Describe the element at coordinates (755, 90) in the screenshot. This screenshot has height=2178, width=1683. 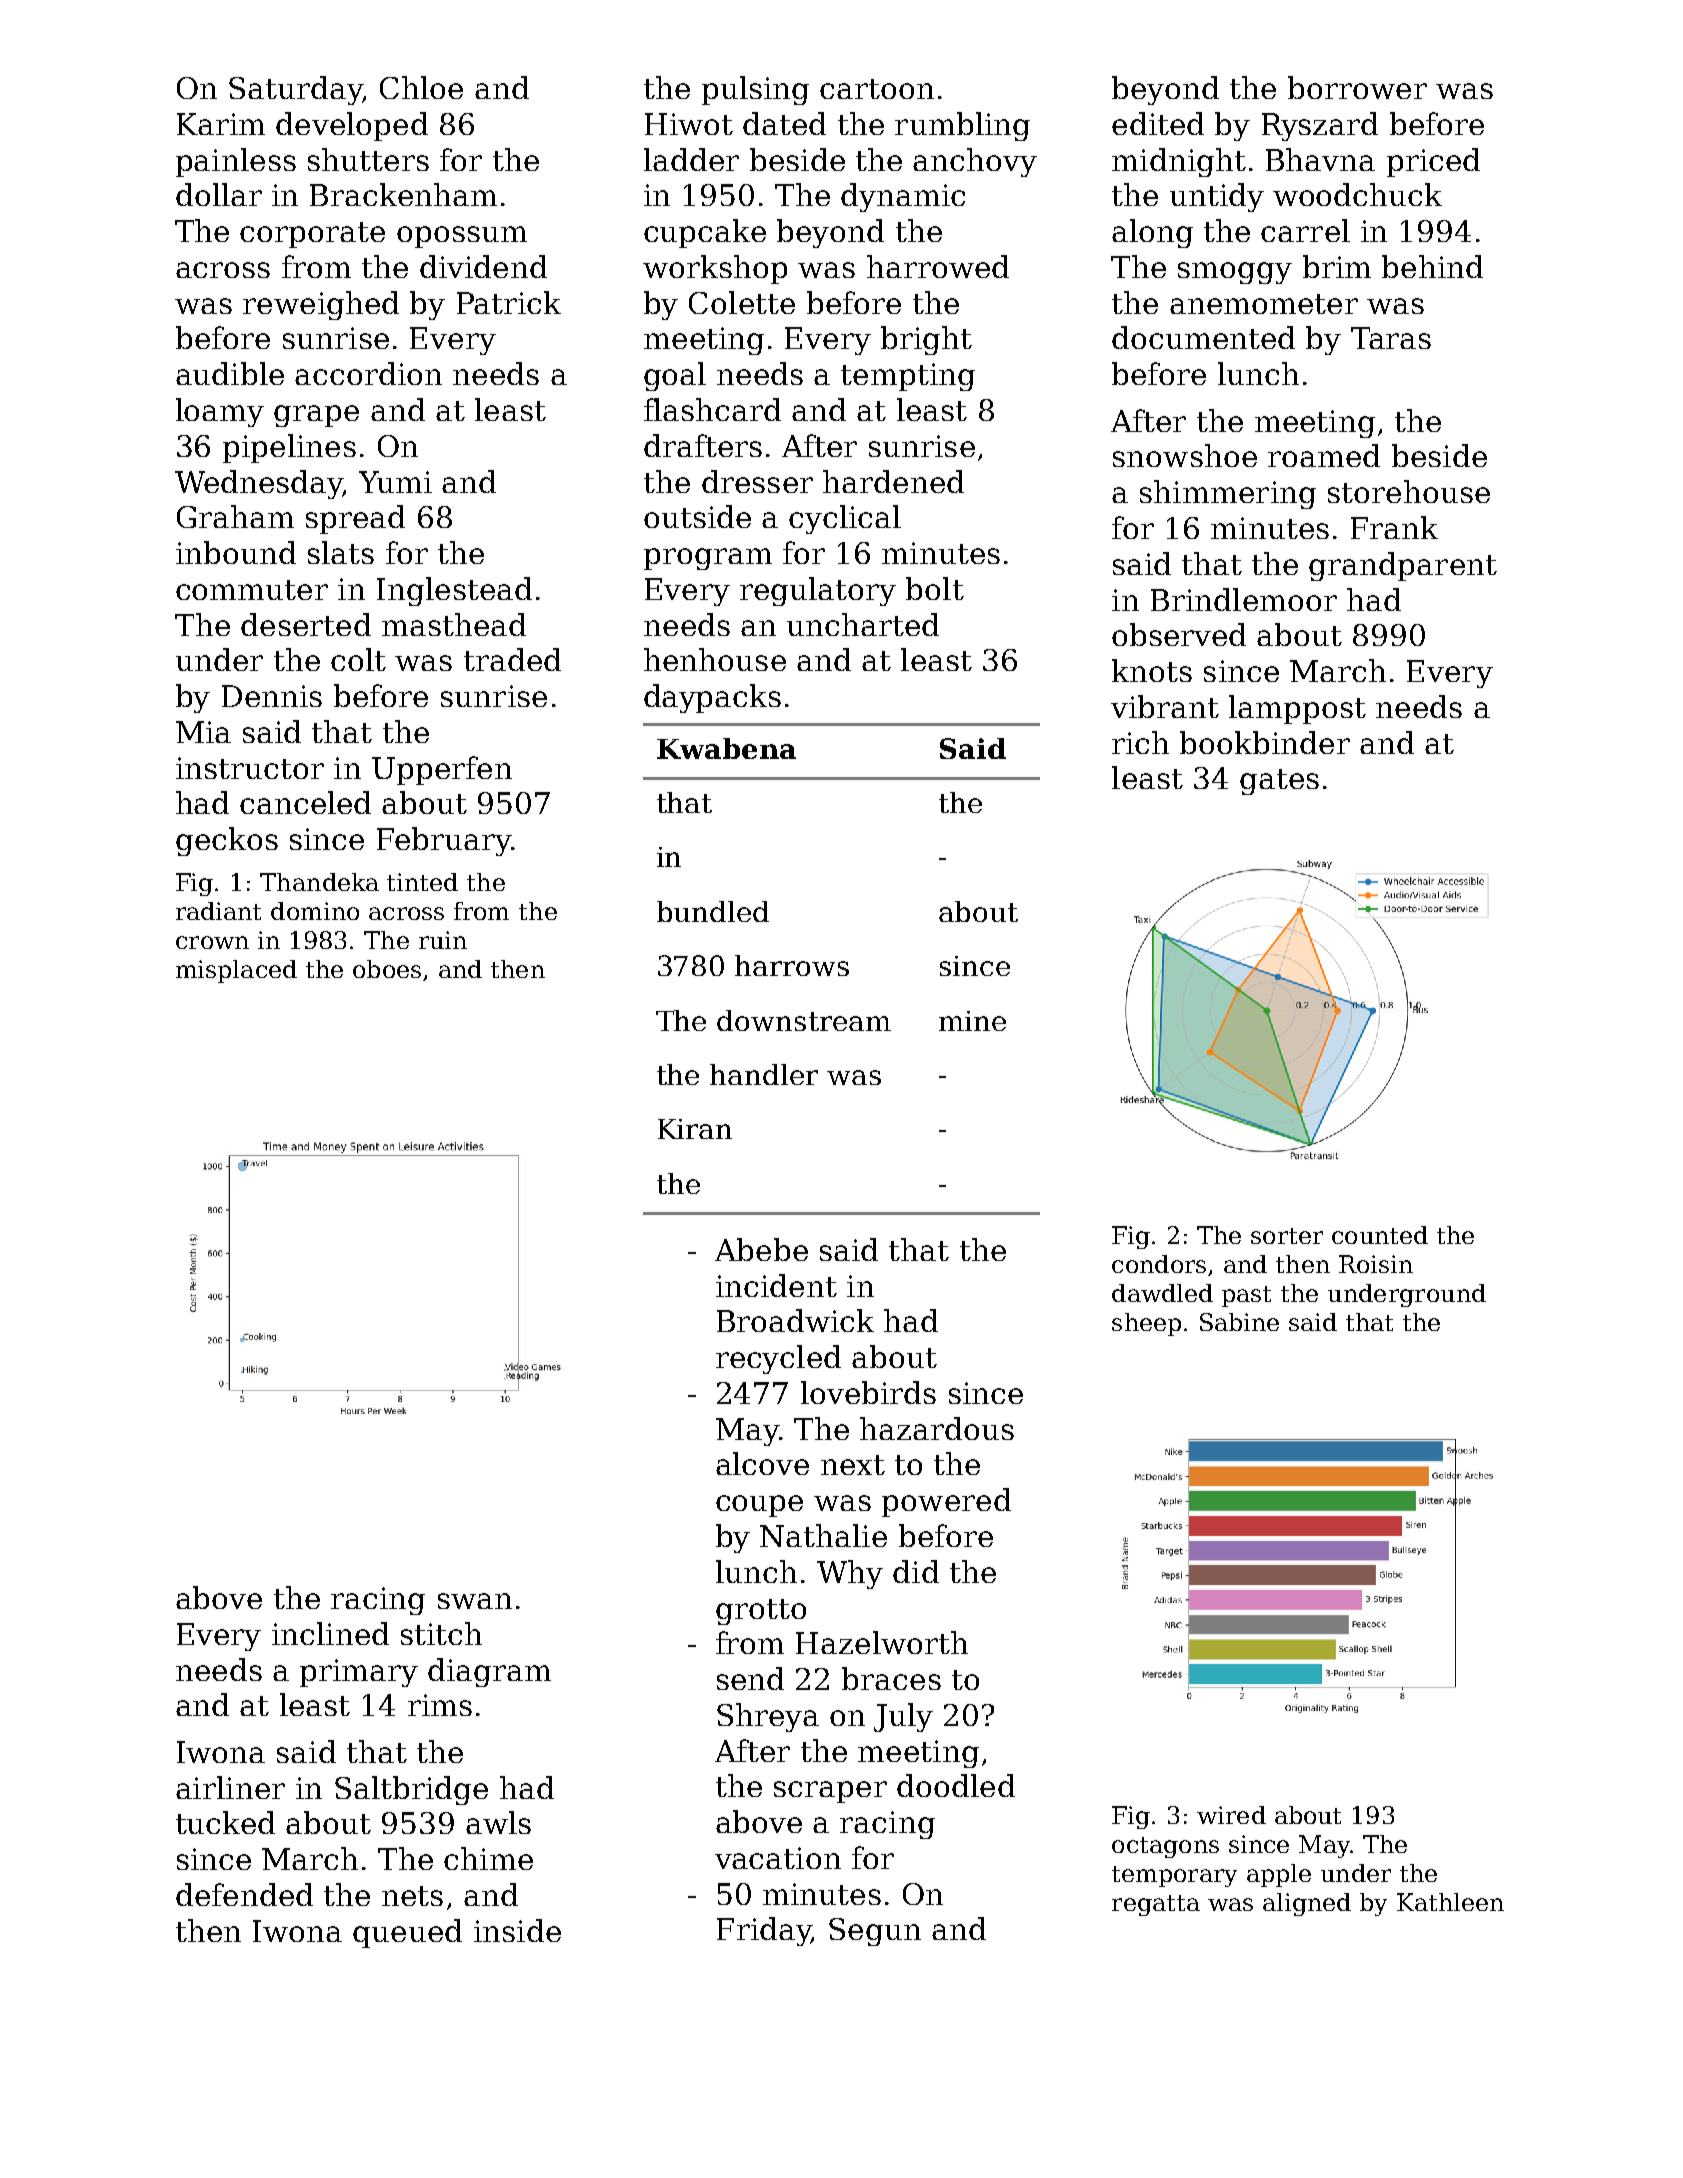
I see `pulsing` at that location.
